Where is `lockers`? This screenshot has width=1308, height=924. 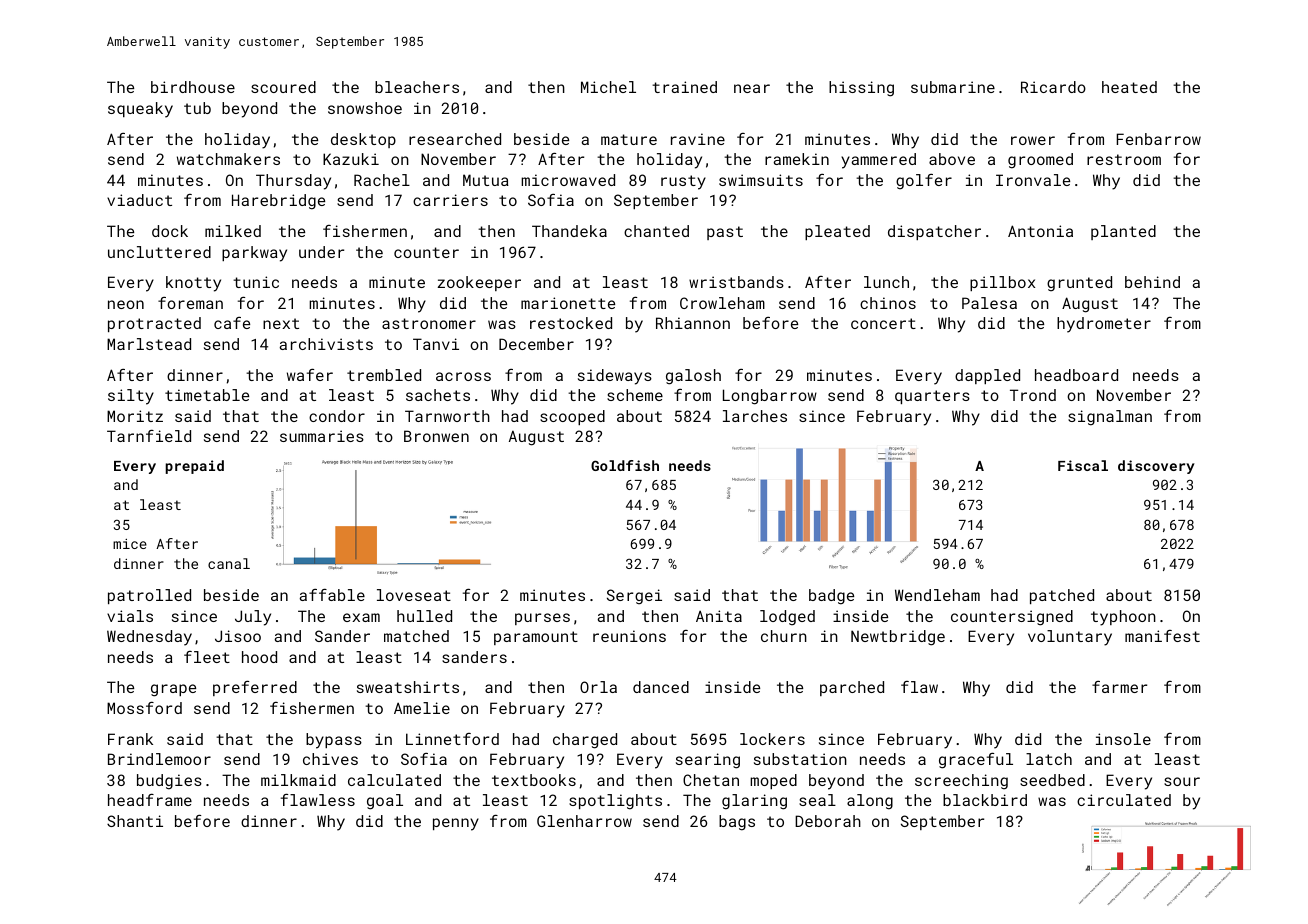 lockers is located at coordinates (772, 739).
